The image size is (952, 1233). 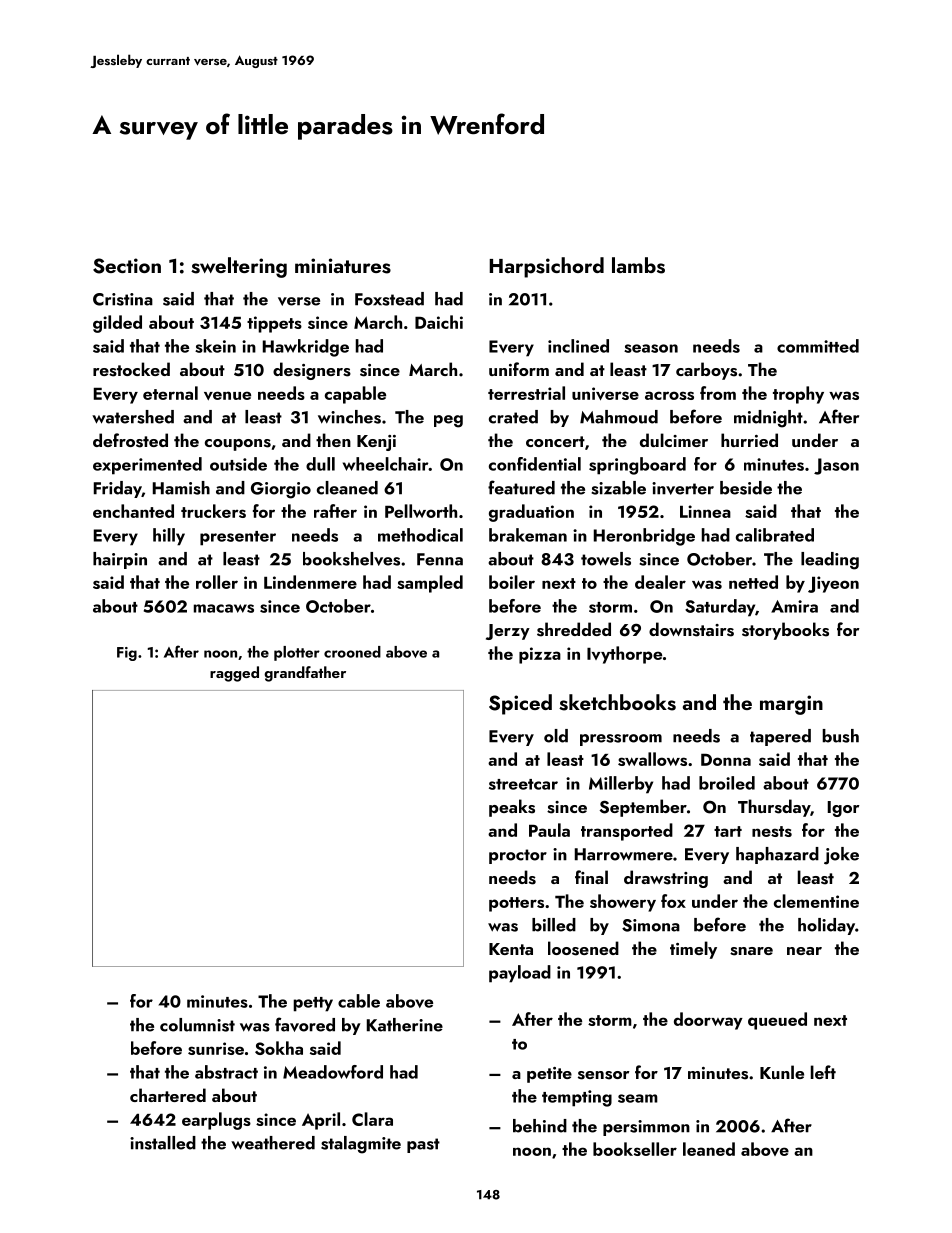 I want to click on storybooks, so click(x=785, y=631).
